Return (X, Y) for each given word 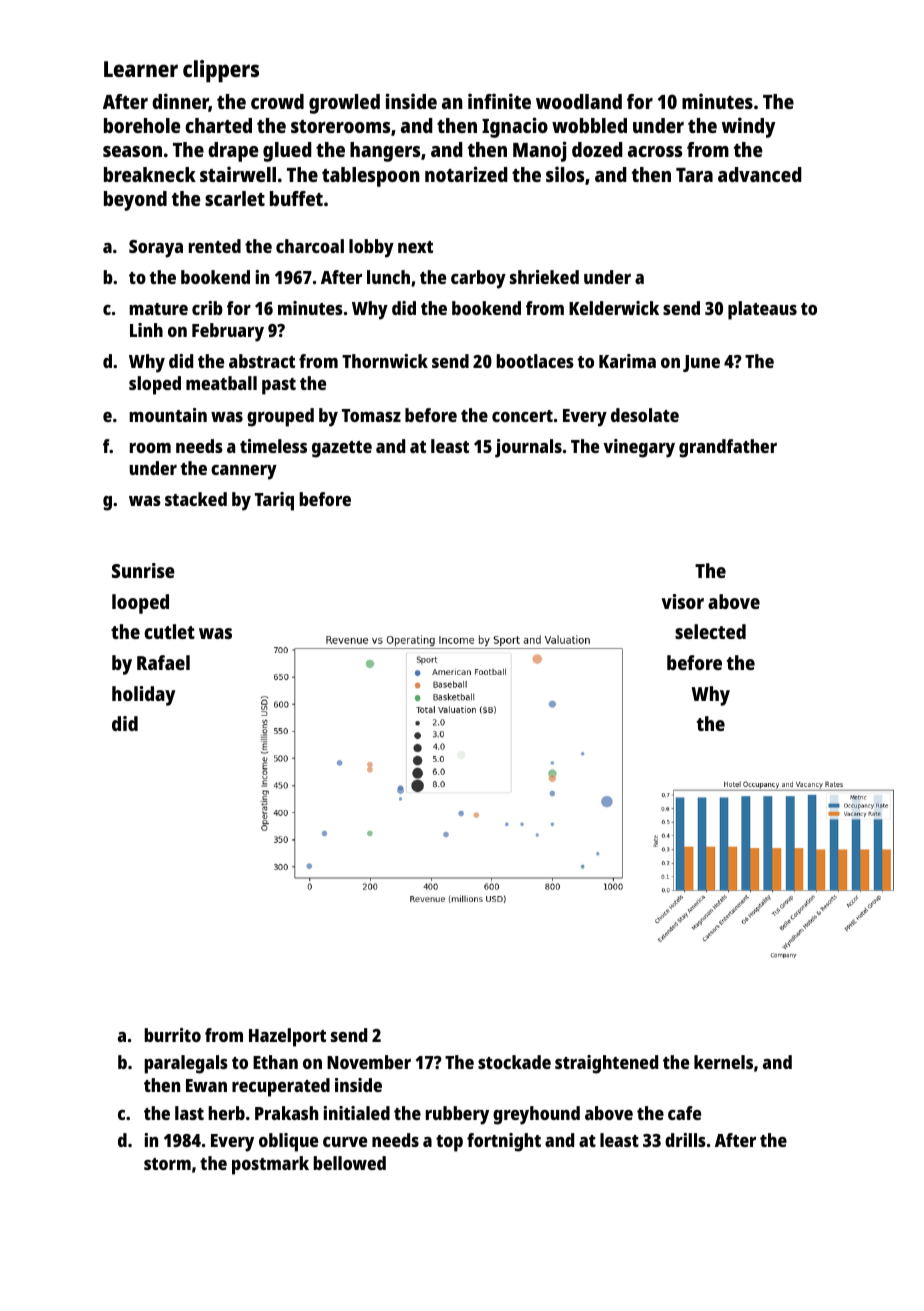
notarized (466, 174)
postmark (270, 1165)
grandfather (728, 448)
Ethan (275, 1062)
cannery (244, 472)
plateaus (762, 310)
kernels (723, 1062)
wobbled (589, 125)
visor (682, 601)
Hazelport (287, 1037)
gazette (342, 449)
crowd (277, 101)
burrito (172, 1035)
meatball (221, 383)
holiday (143, 696)
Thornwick (385, 361)
